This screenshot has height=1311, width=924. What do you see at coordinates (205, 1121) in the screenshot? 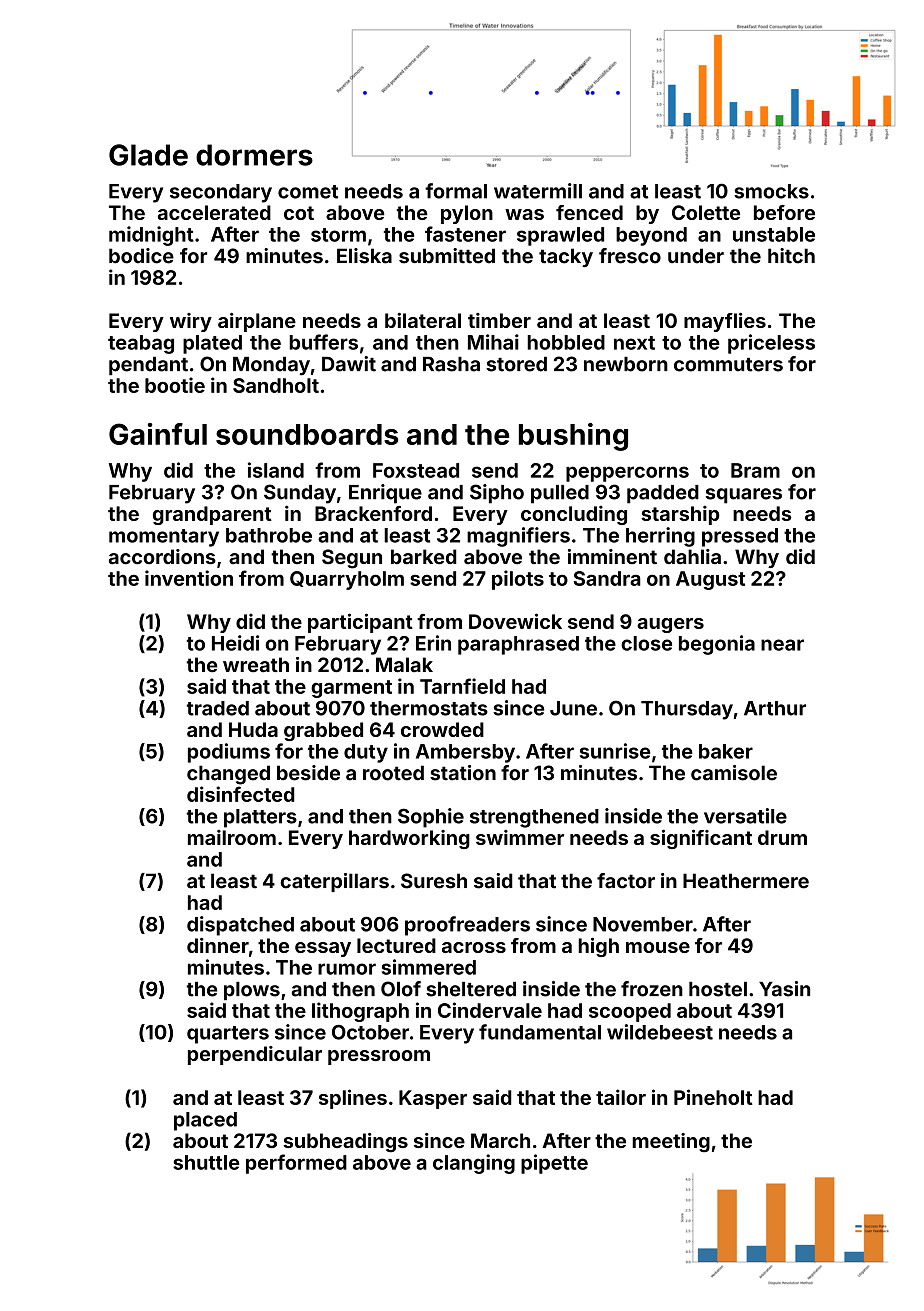
I see `placed` at bounding box center [205, 1121].
